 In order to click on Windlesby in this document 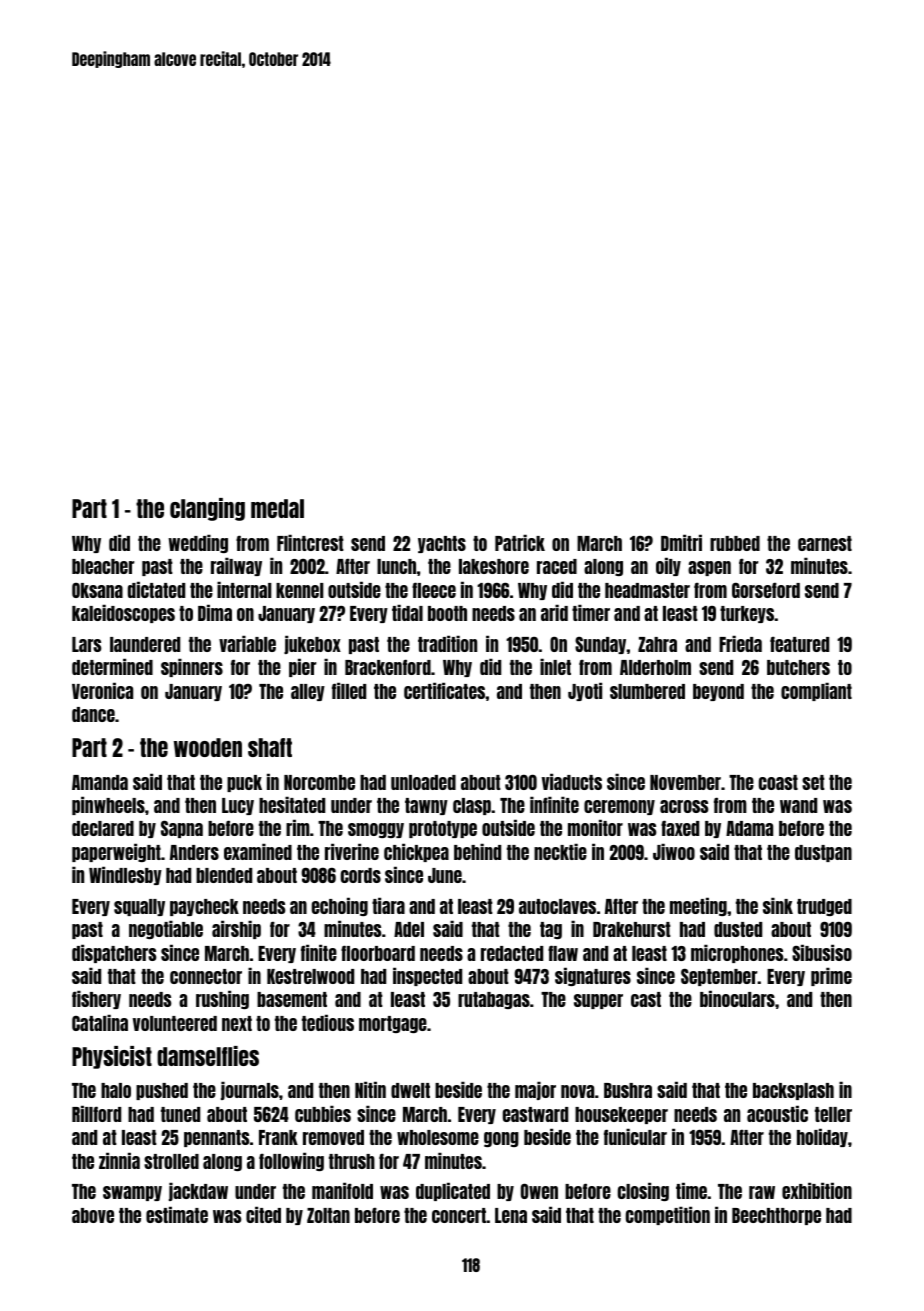, I will do `click(125, 875)`.
